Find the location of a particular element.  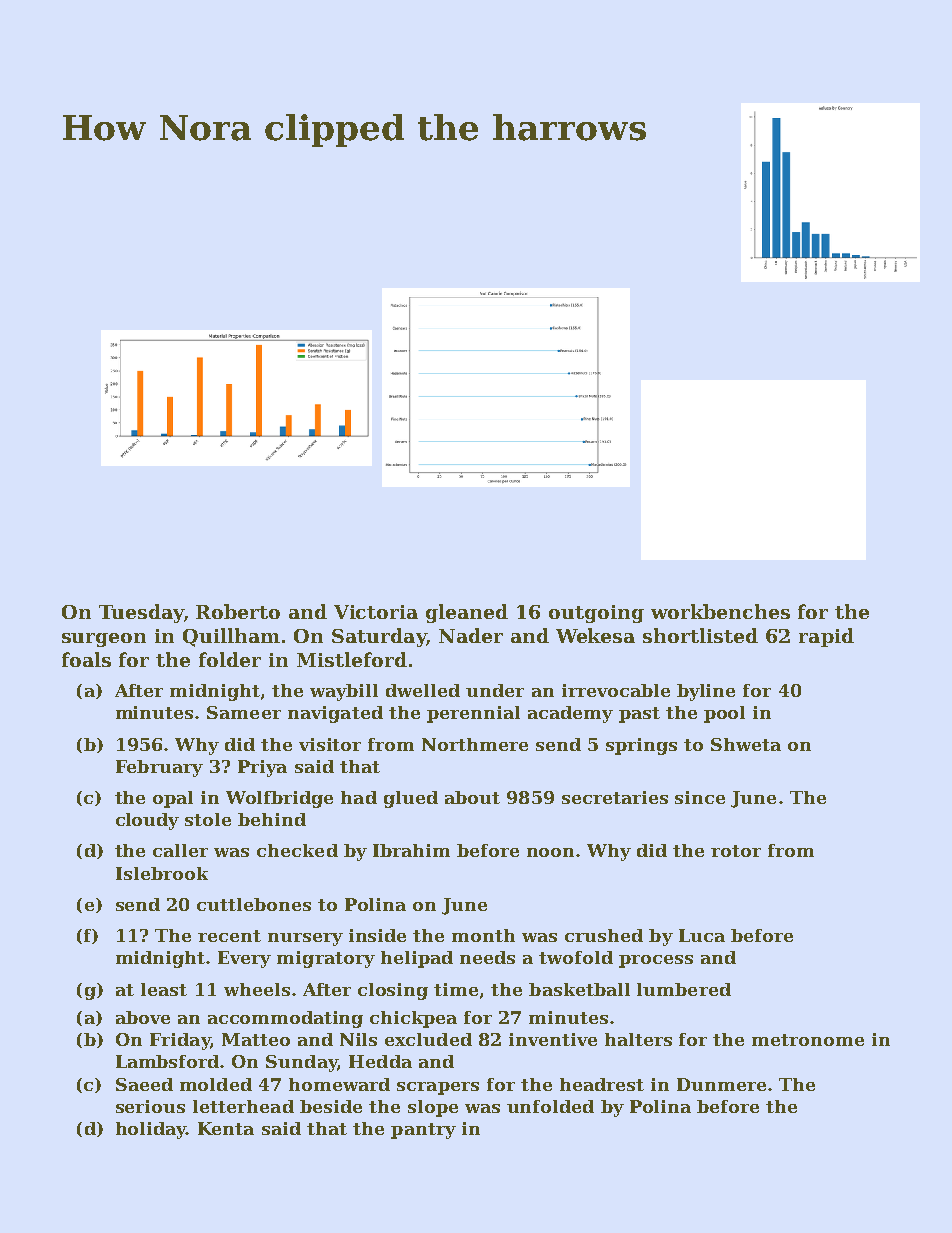

Saeed is located at coordinates (144, 1084).
